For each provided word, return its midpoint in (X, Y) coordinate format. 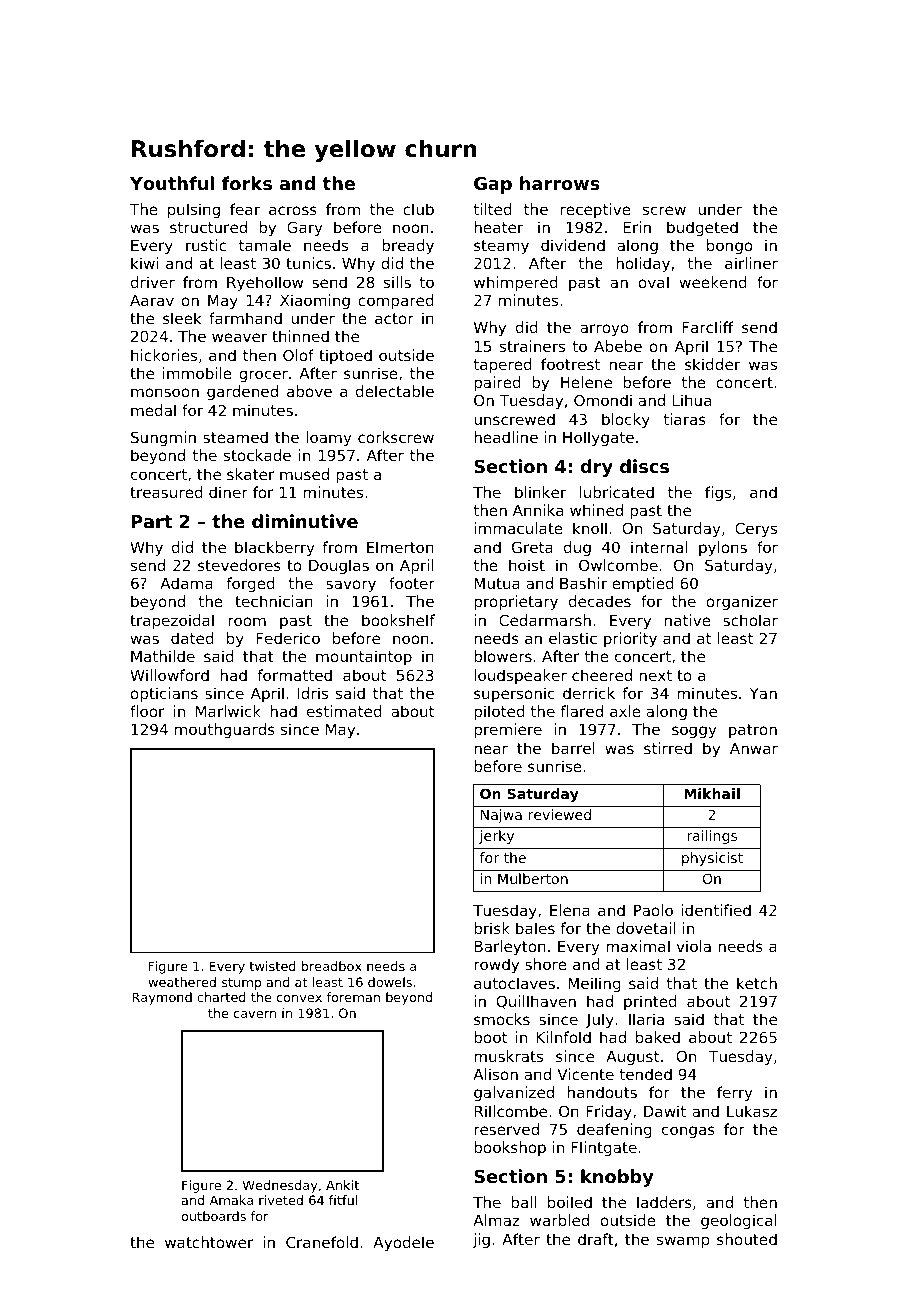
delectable (395, 391)
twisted (272, 966)
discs (644, 466)
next (655, 675)
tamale (265, 245)
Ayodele (403, 1243)
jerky (496, 837)
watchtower (209, 1242)
